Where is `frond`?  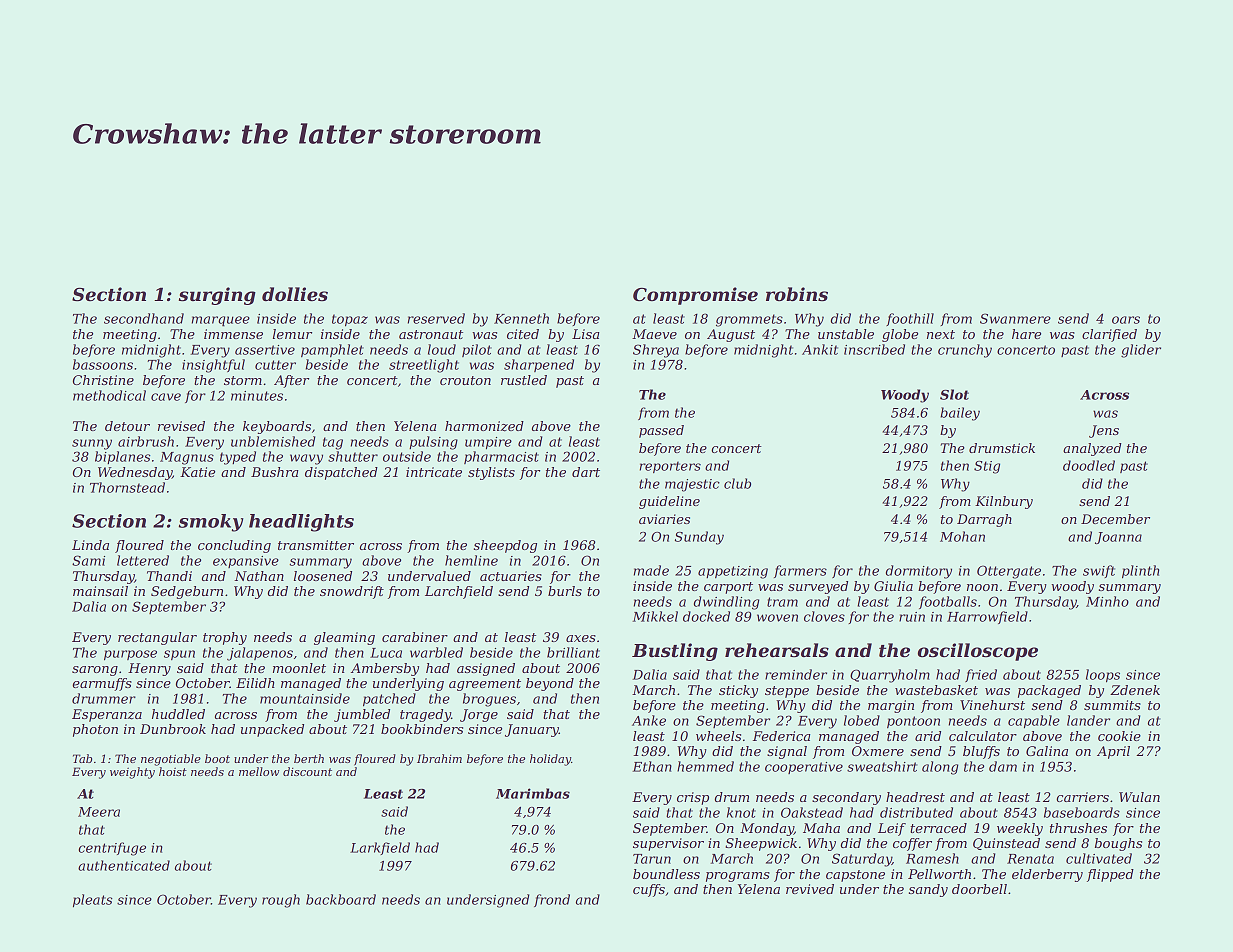
frond is located at coordinates (552, 900).
